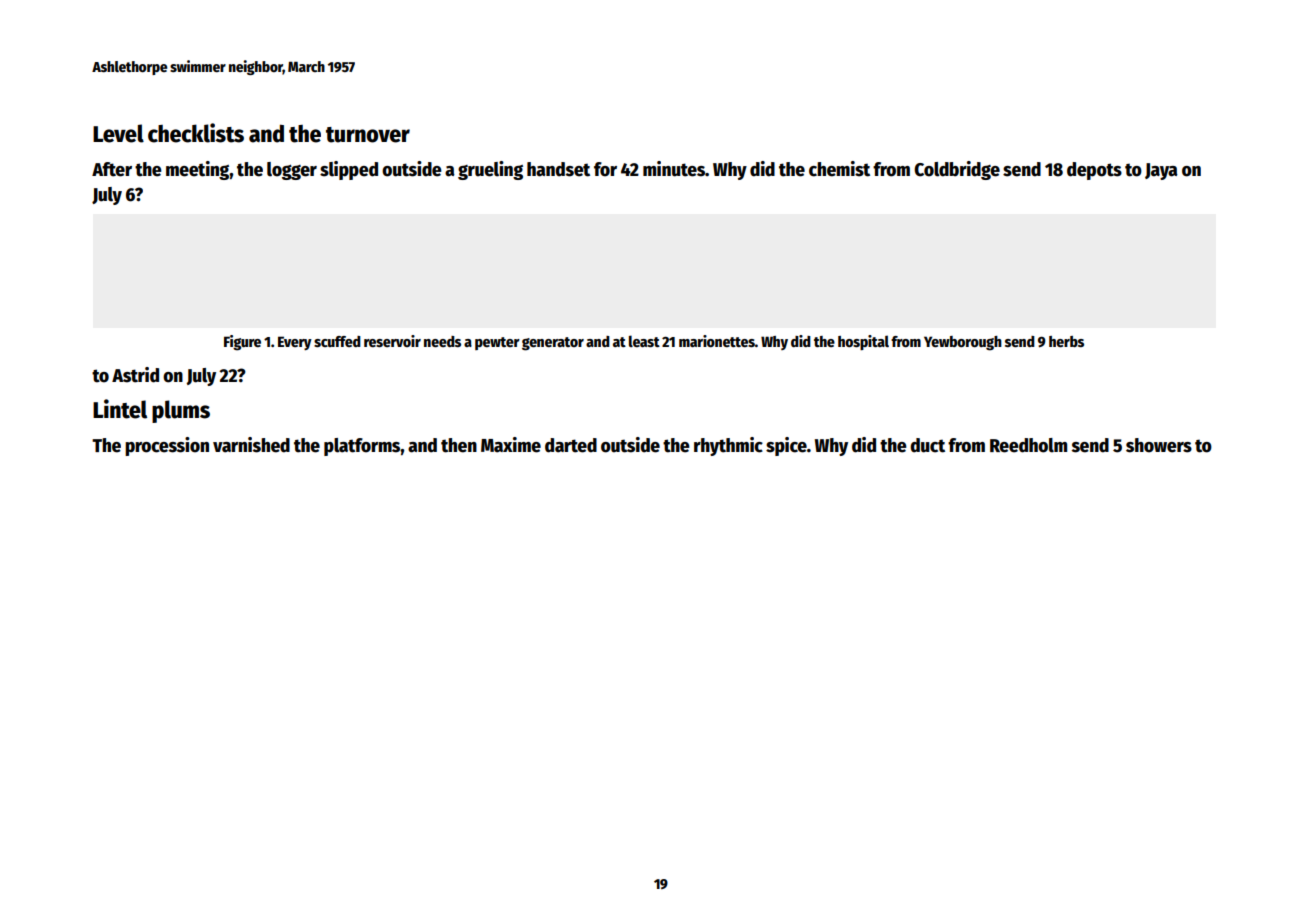  I want to click on least, so click(644, 341).
